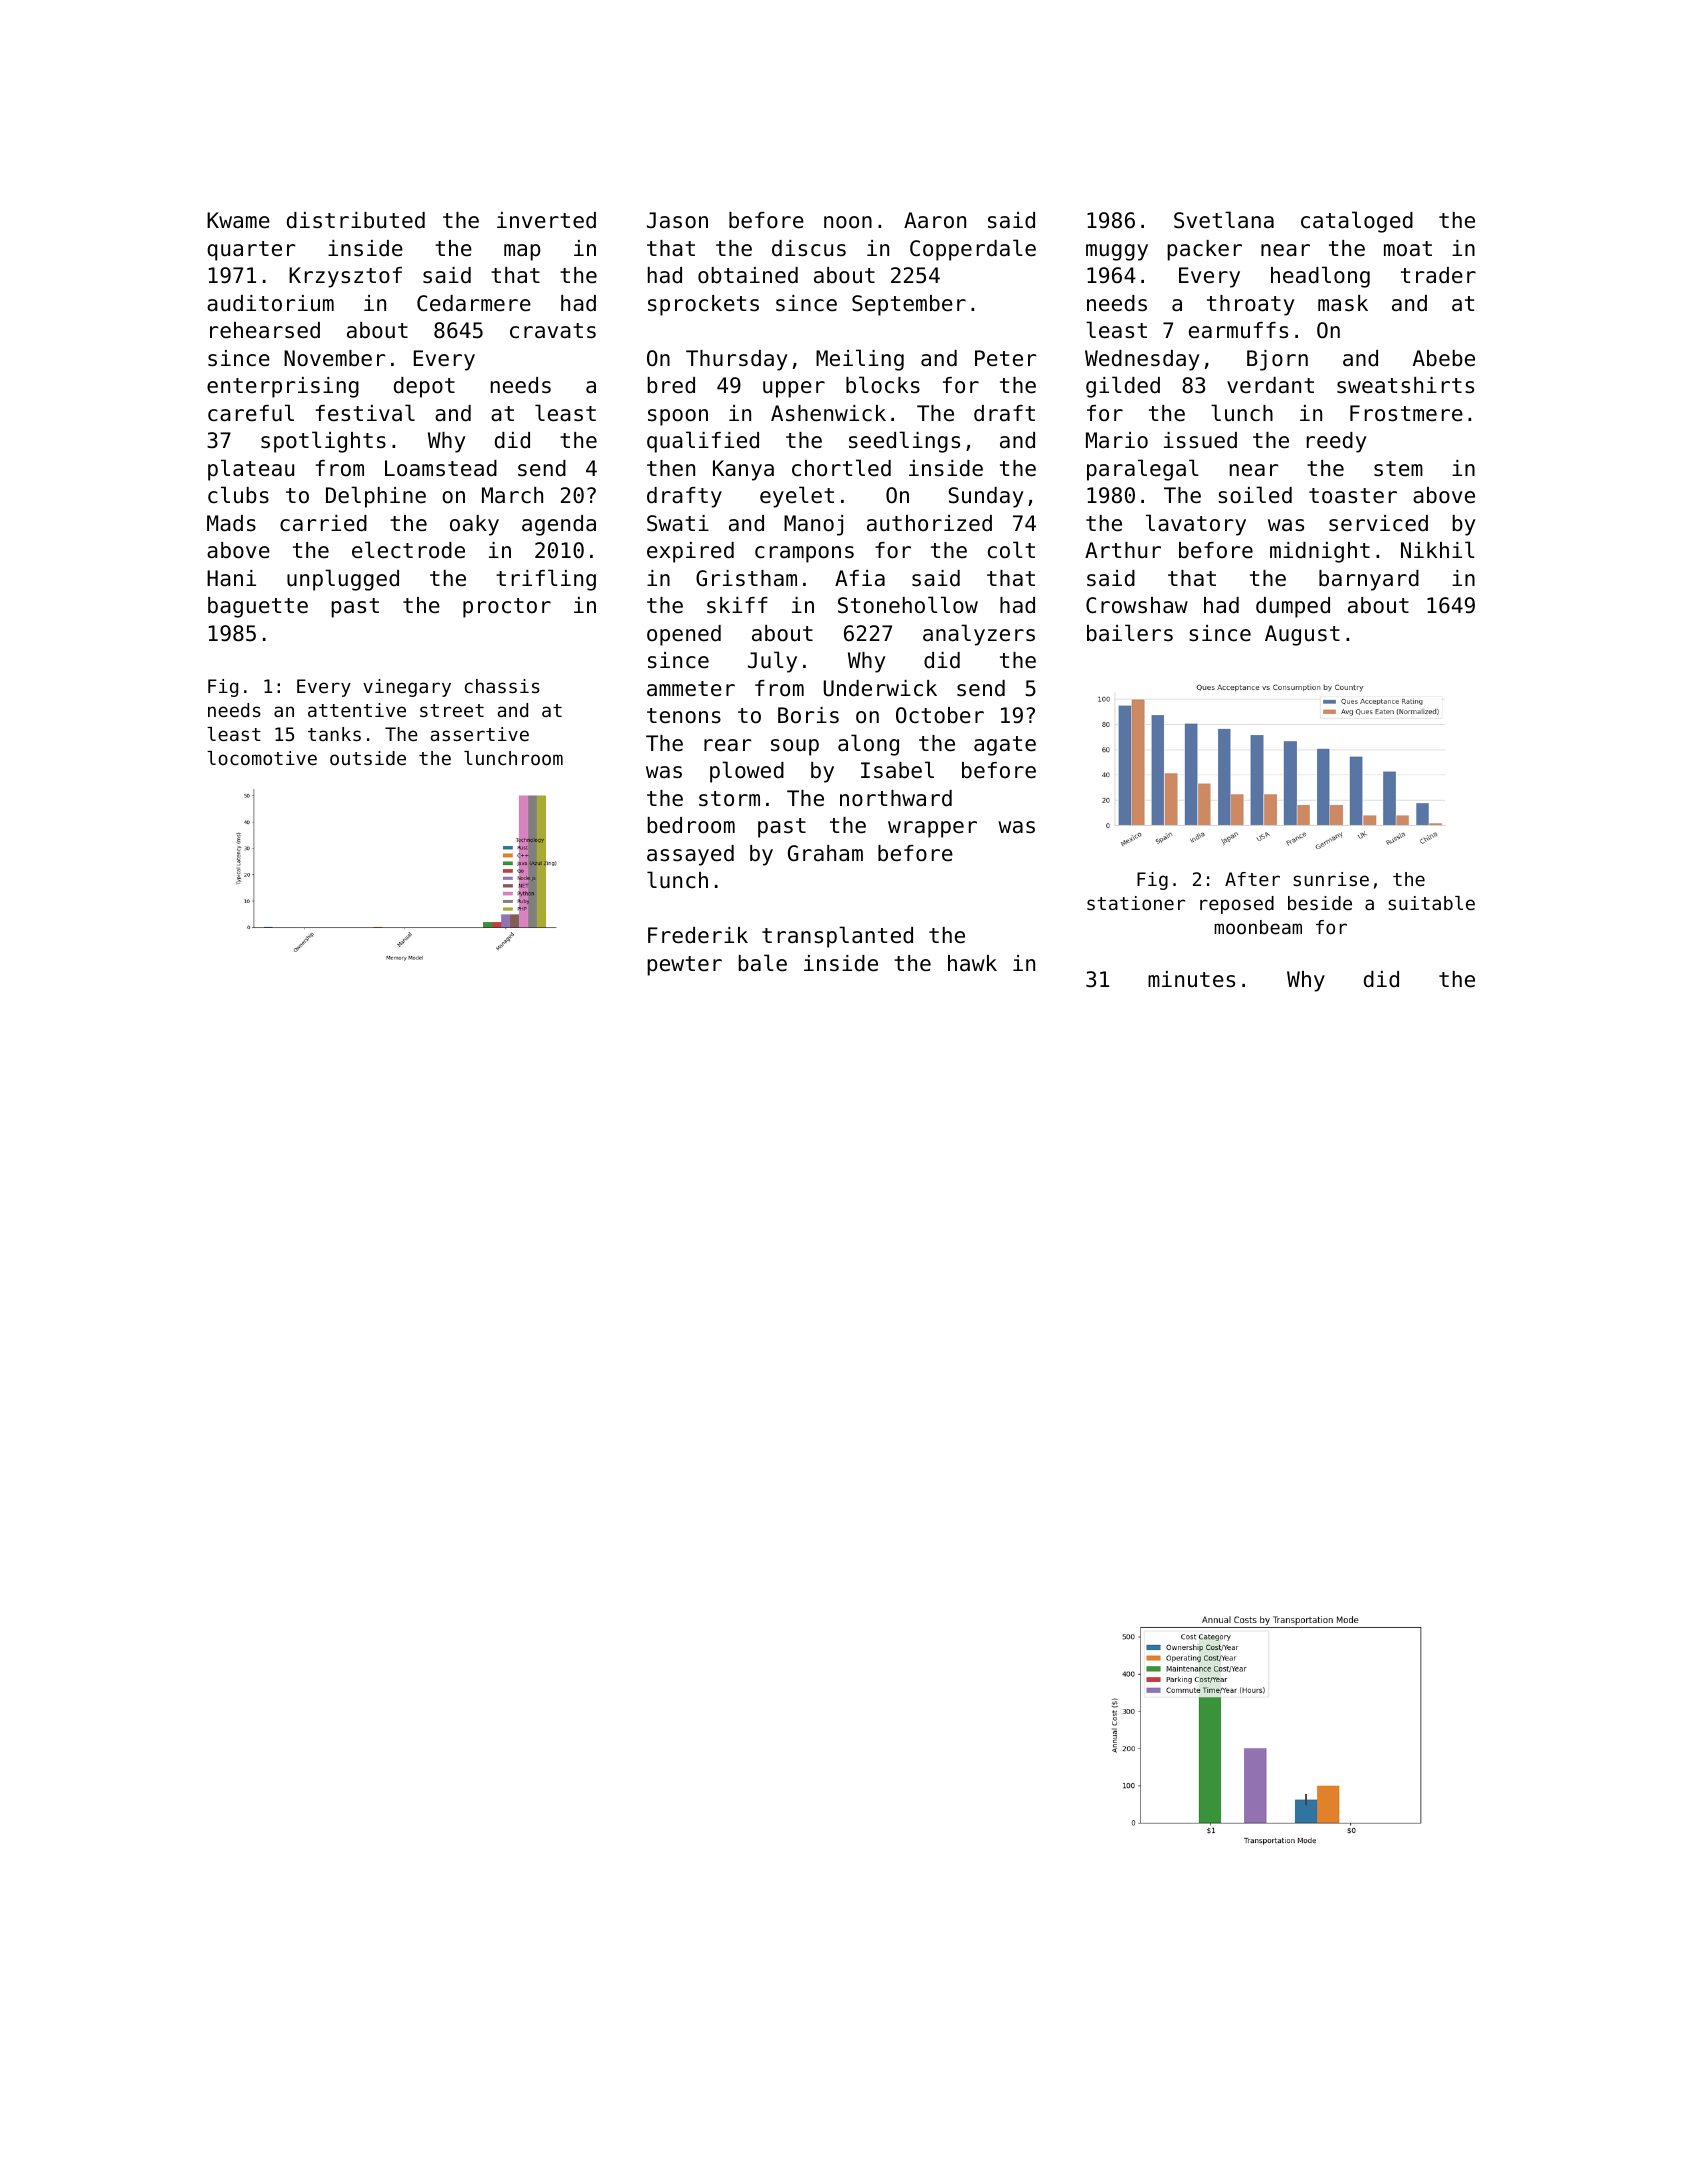  Describe the element at coordinates (1191, 979) in the screenshot. I see `minutes` at that location.
